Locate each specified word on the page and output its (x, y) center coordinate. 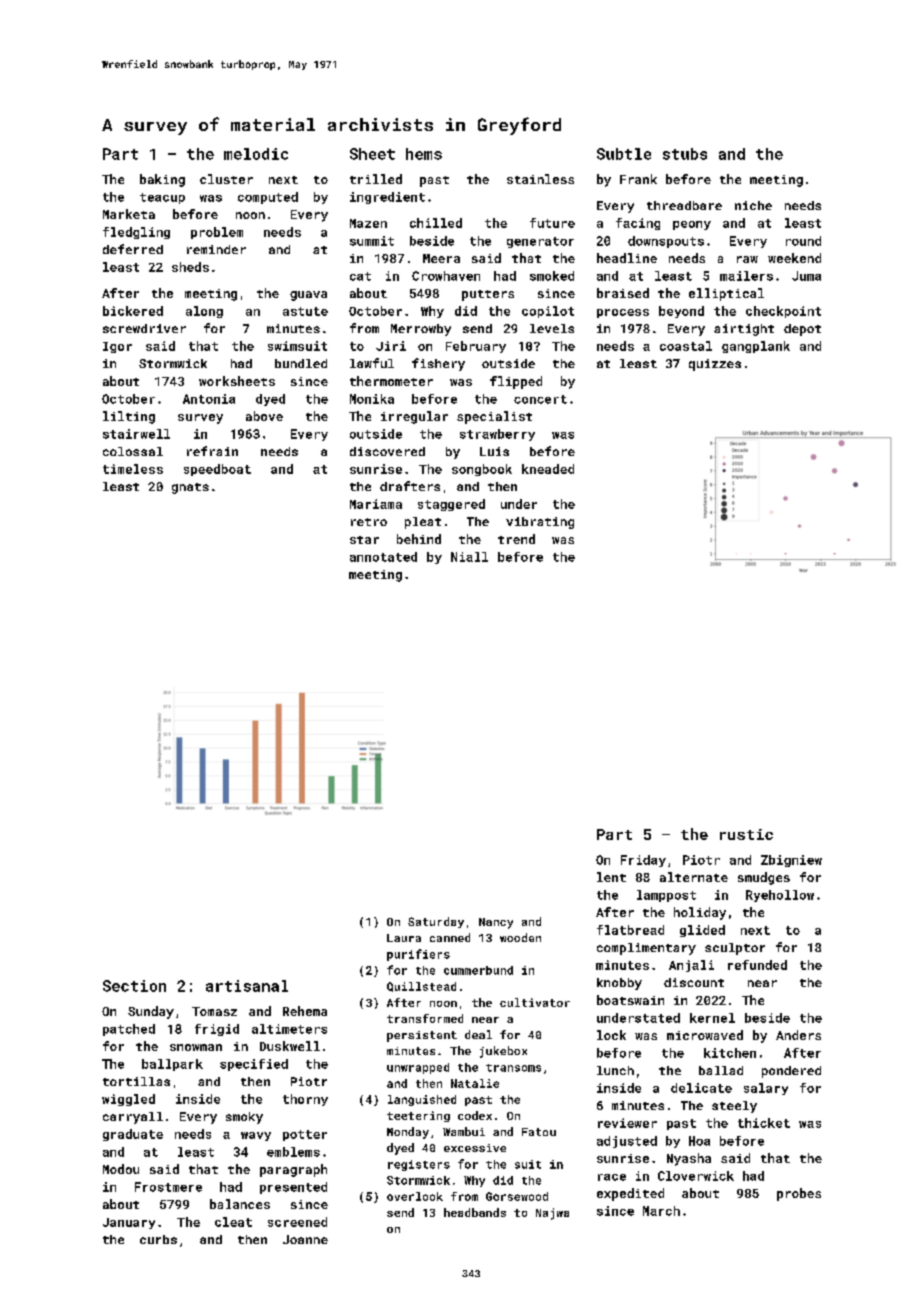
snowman (196, 1047)
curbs (158, 1239)
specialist (494, 417)
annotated (383, 557)
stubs (685, 154)
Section (134, 986)
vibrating (540, 523)
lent (611, 877)
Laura (404, 938)
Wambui (464, 1131)
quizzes (715, 365)
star (364, 540)
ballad (721, 1070)
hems (424, 154)
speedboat (217, 470)
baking (162, 180)
